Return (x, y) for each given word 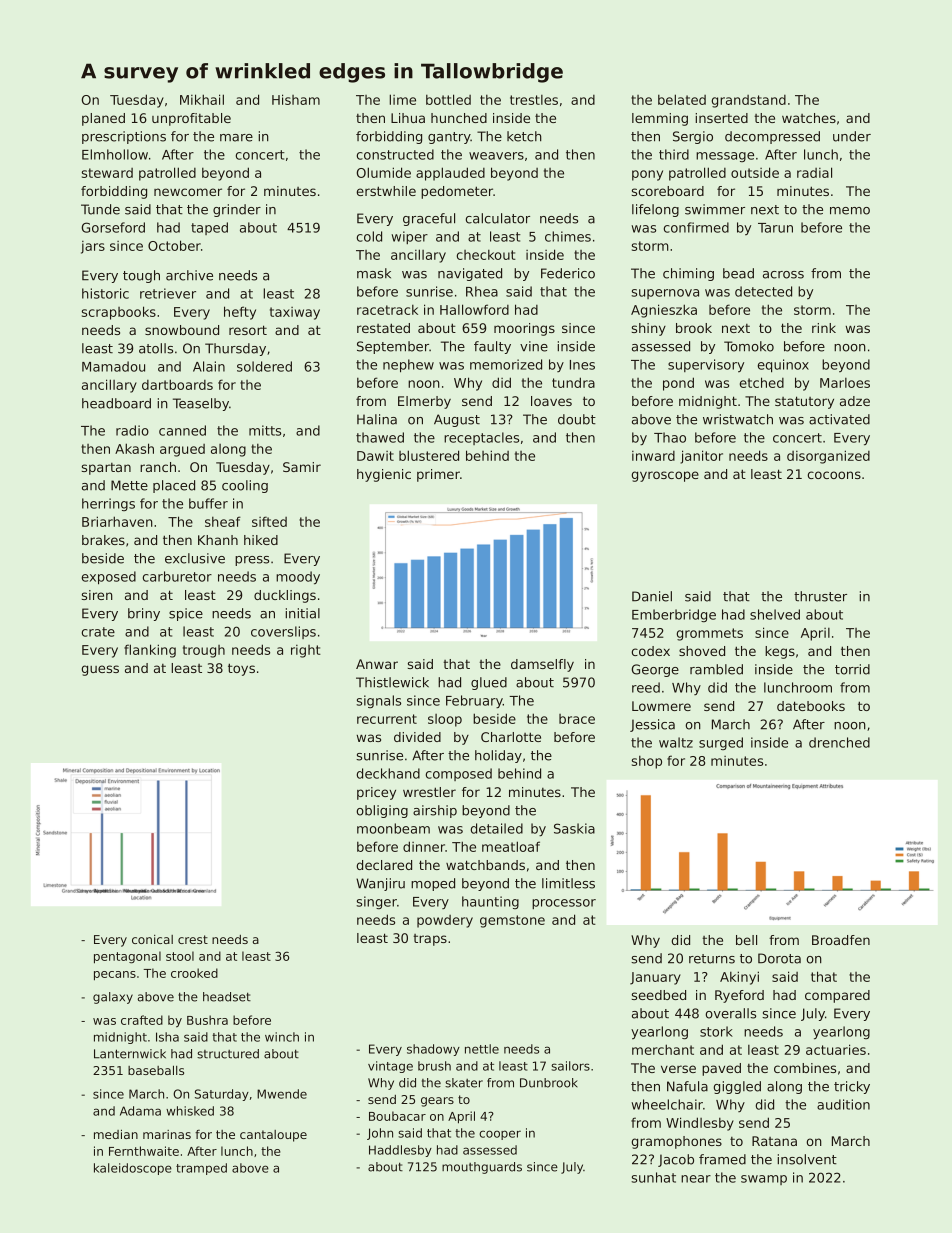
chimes (568, 236)
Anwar (377, 664)
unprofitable (191, 119)
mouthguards (482, 1168)
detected (763, 291)
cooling (245, 486)
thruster (820, 596)
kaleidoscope (133, 1169)
